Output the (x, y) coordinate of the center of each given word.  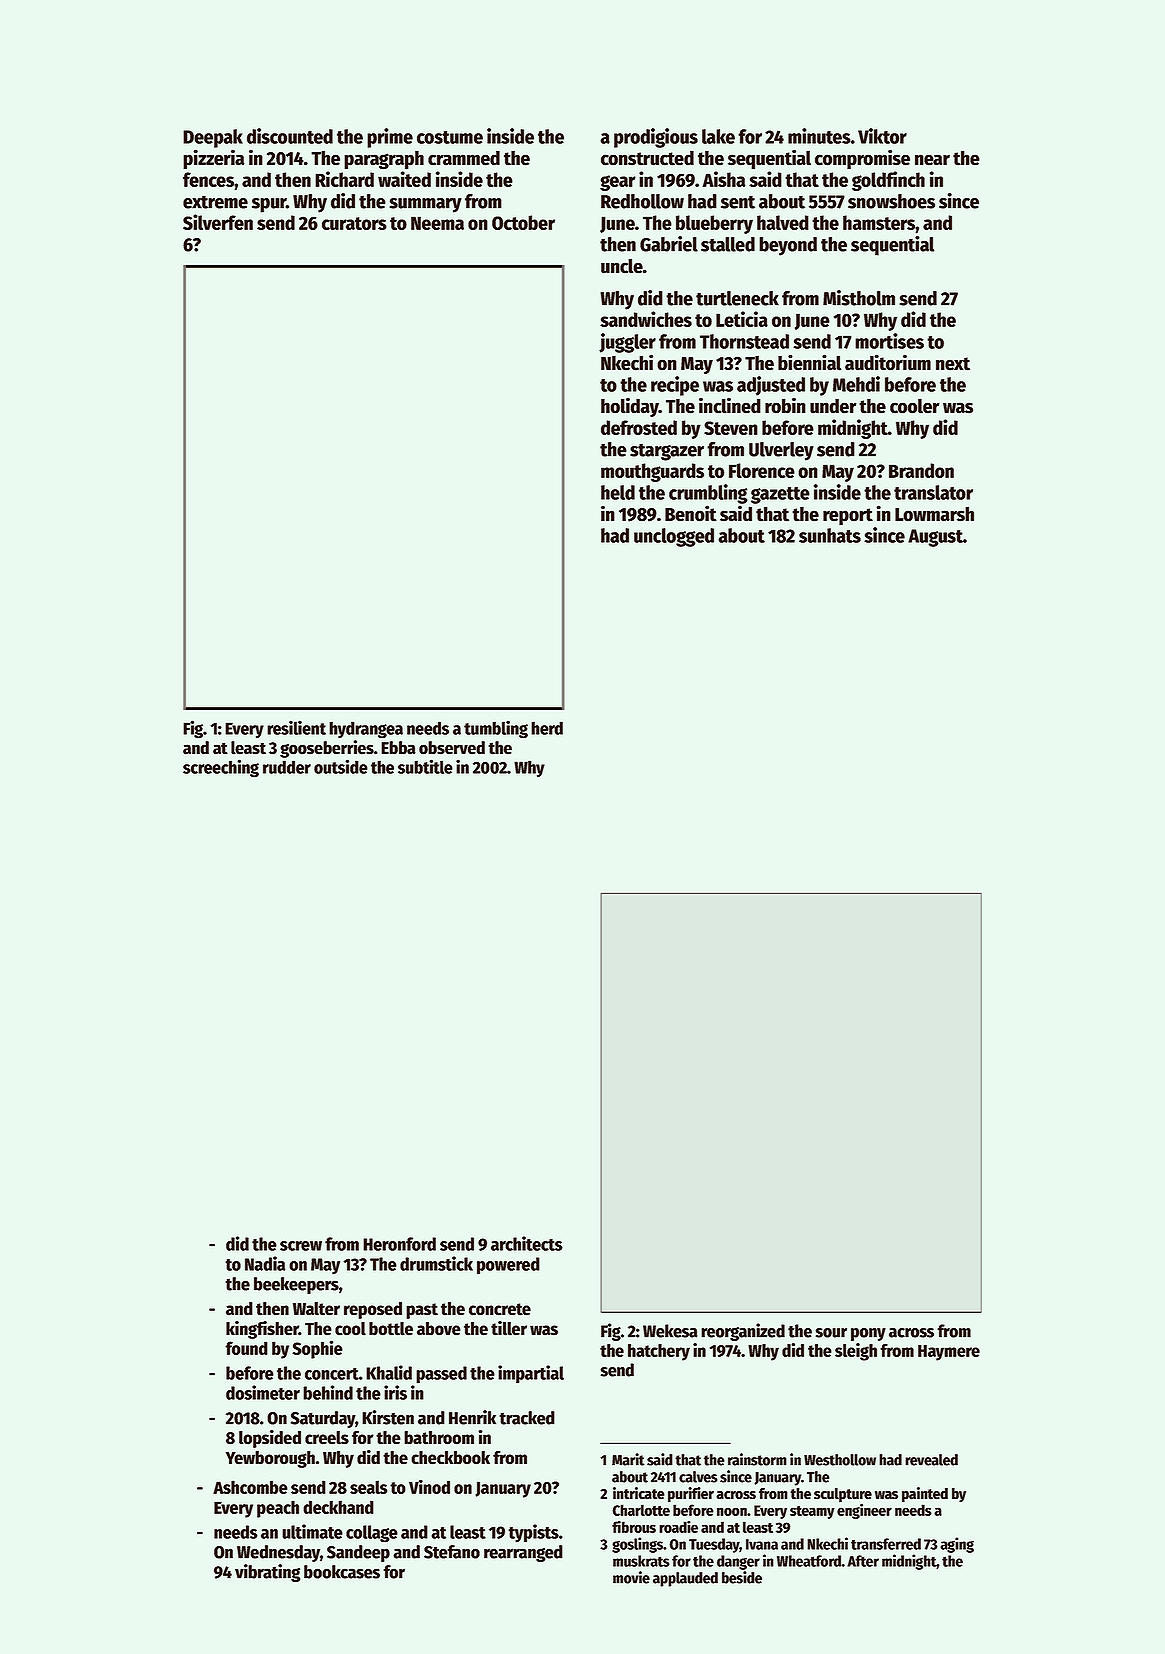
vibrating (267, 1573)
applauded (685, 1579)
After (863, 1561)
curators (354, 223)
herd (547, 728)
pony (868, 1334)
